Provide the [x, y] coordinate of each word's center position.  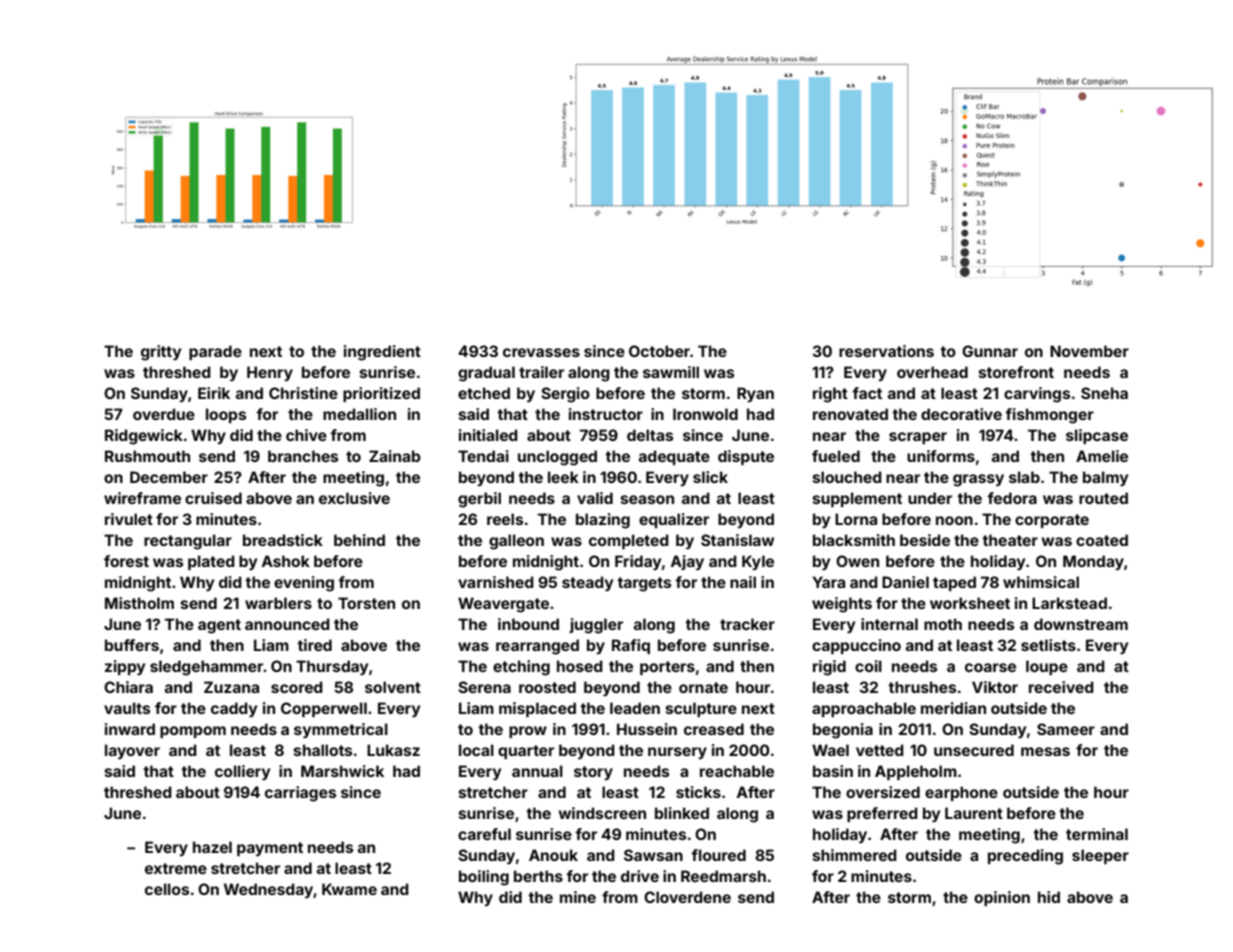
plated [211, 562]
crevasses [541, 352]
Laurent [974, 813]
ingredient [382, 353]
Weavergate [503, 605]
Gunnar [990, 351]
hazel [212, 847]
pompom [193, 732]
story [593, 773]
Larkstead [1069, 603]
